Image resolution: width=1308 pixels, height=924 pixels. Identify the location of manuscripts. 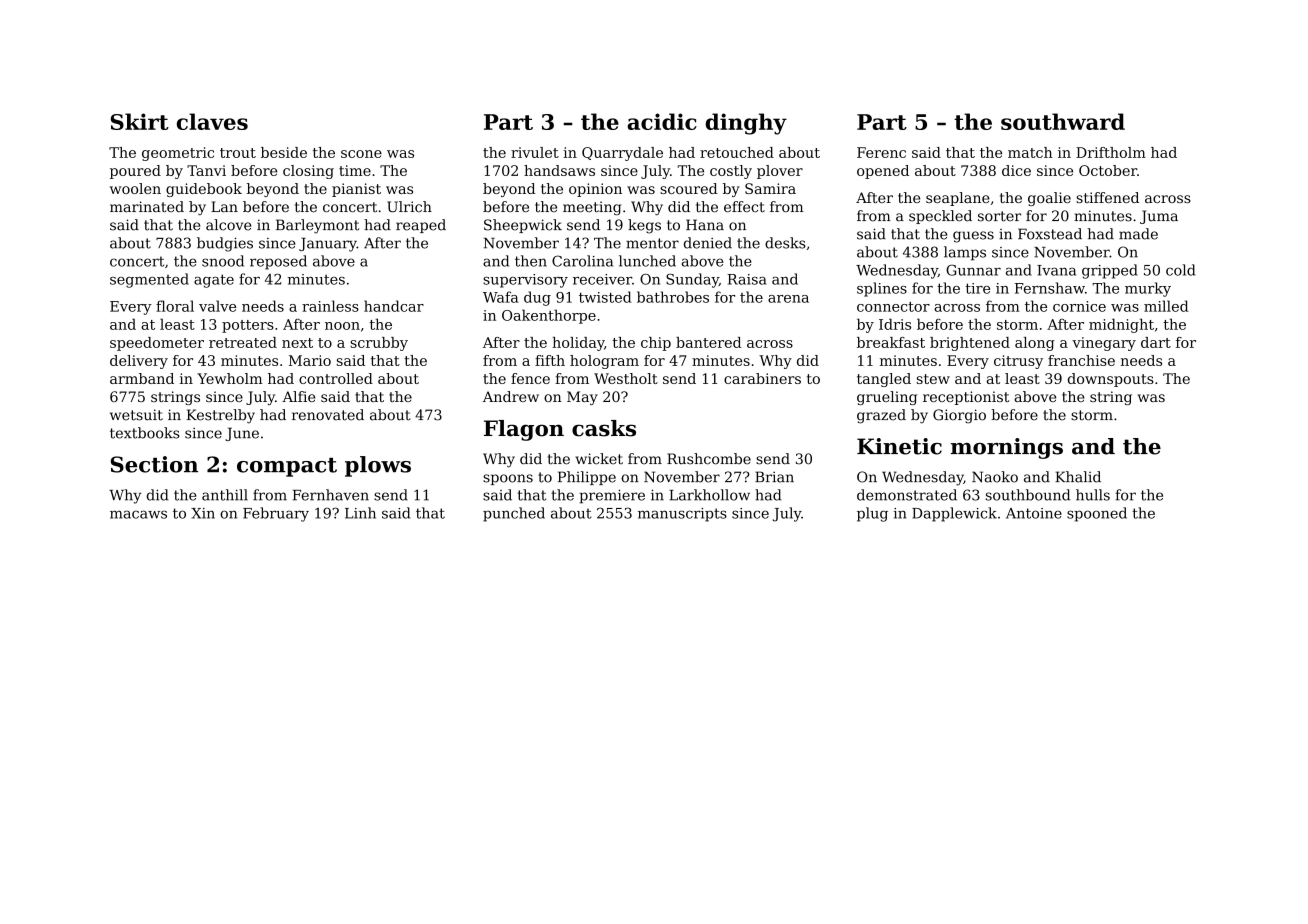
(682, 515).
